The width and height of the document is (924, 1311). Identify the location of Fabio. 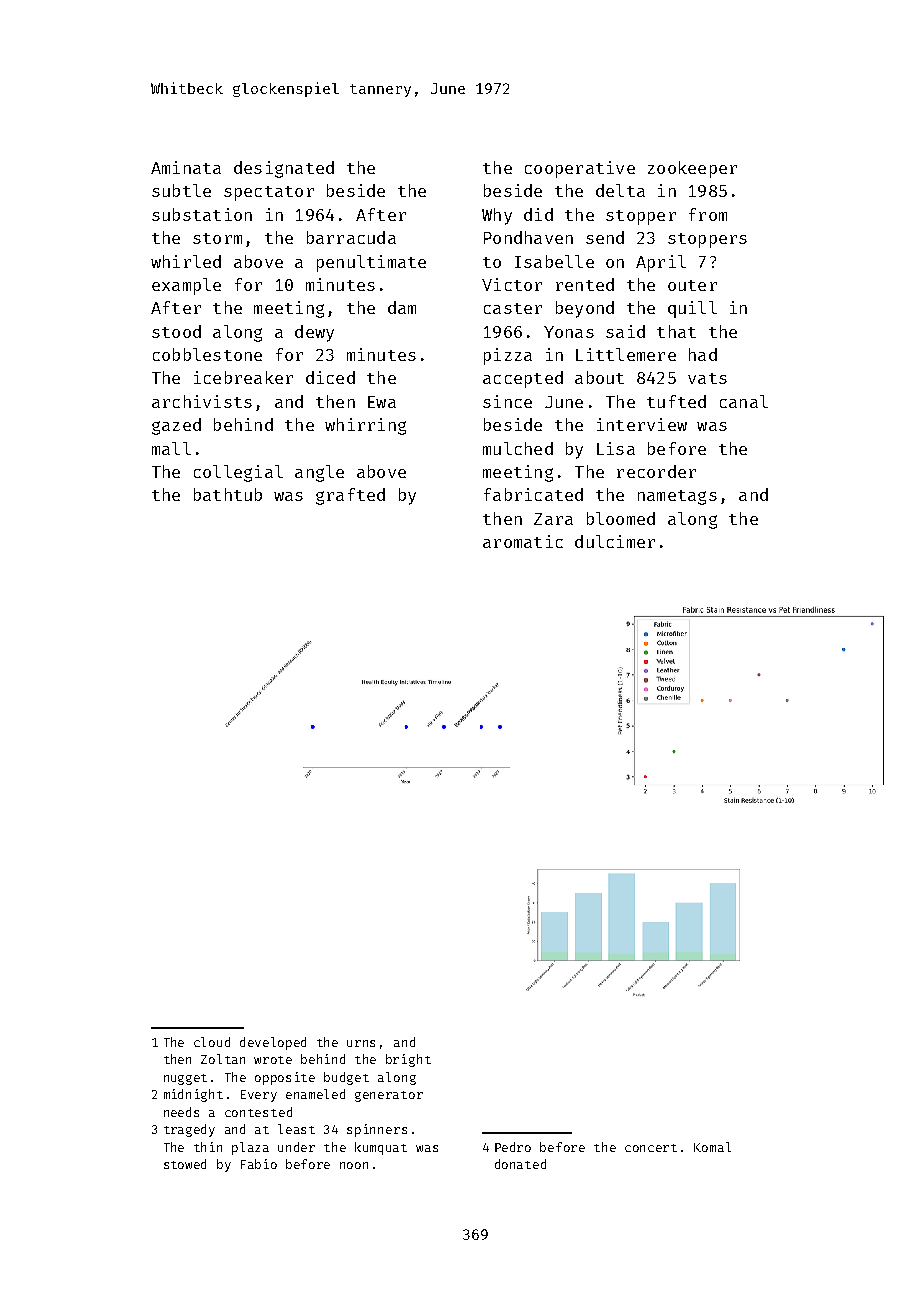
(259, 1164).
